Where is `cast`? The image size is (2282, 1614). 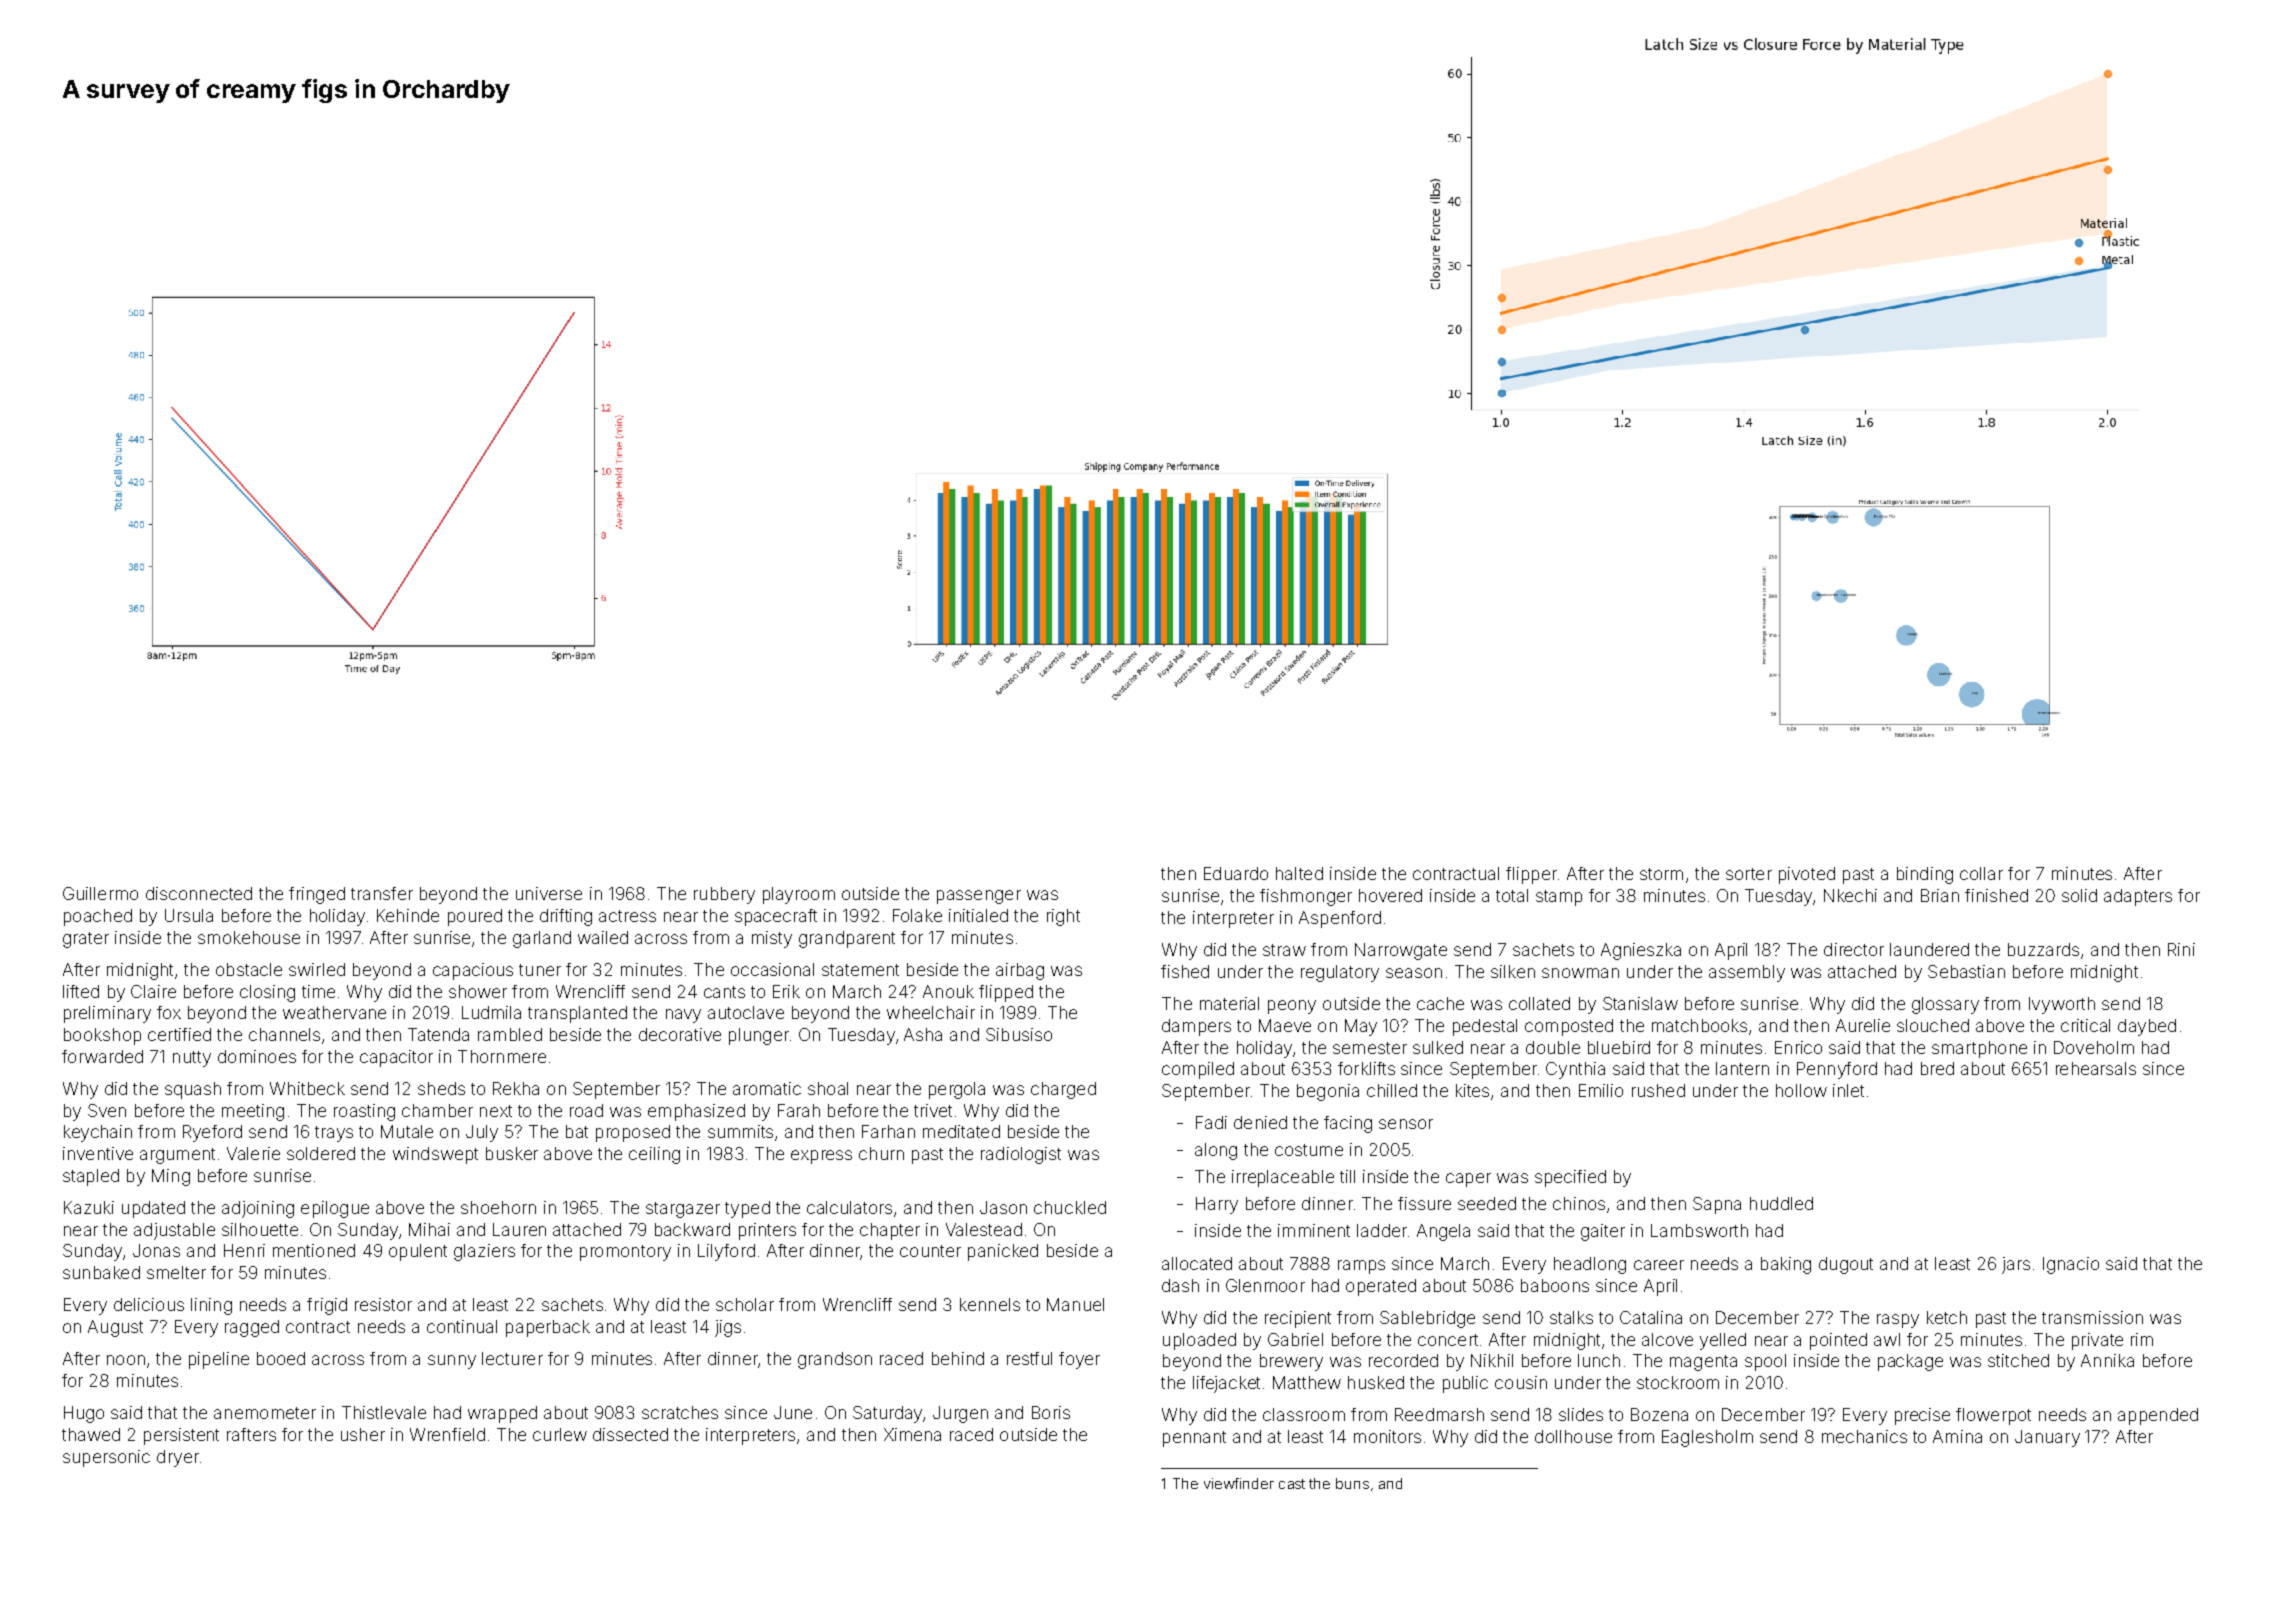
cast is located at coordinates (1292, 1484).
